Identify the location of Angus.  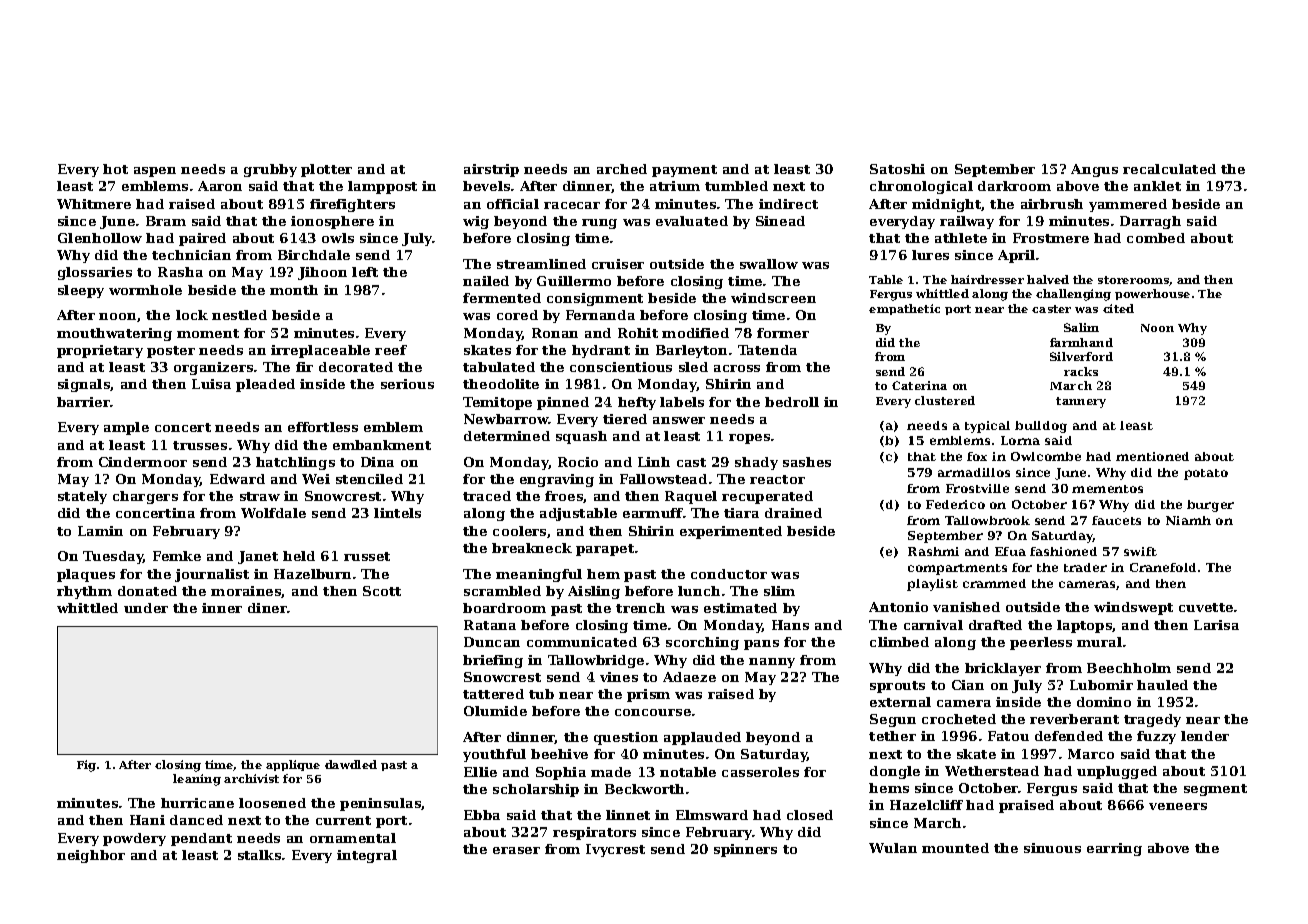
(1094, 170).
